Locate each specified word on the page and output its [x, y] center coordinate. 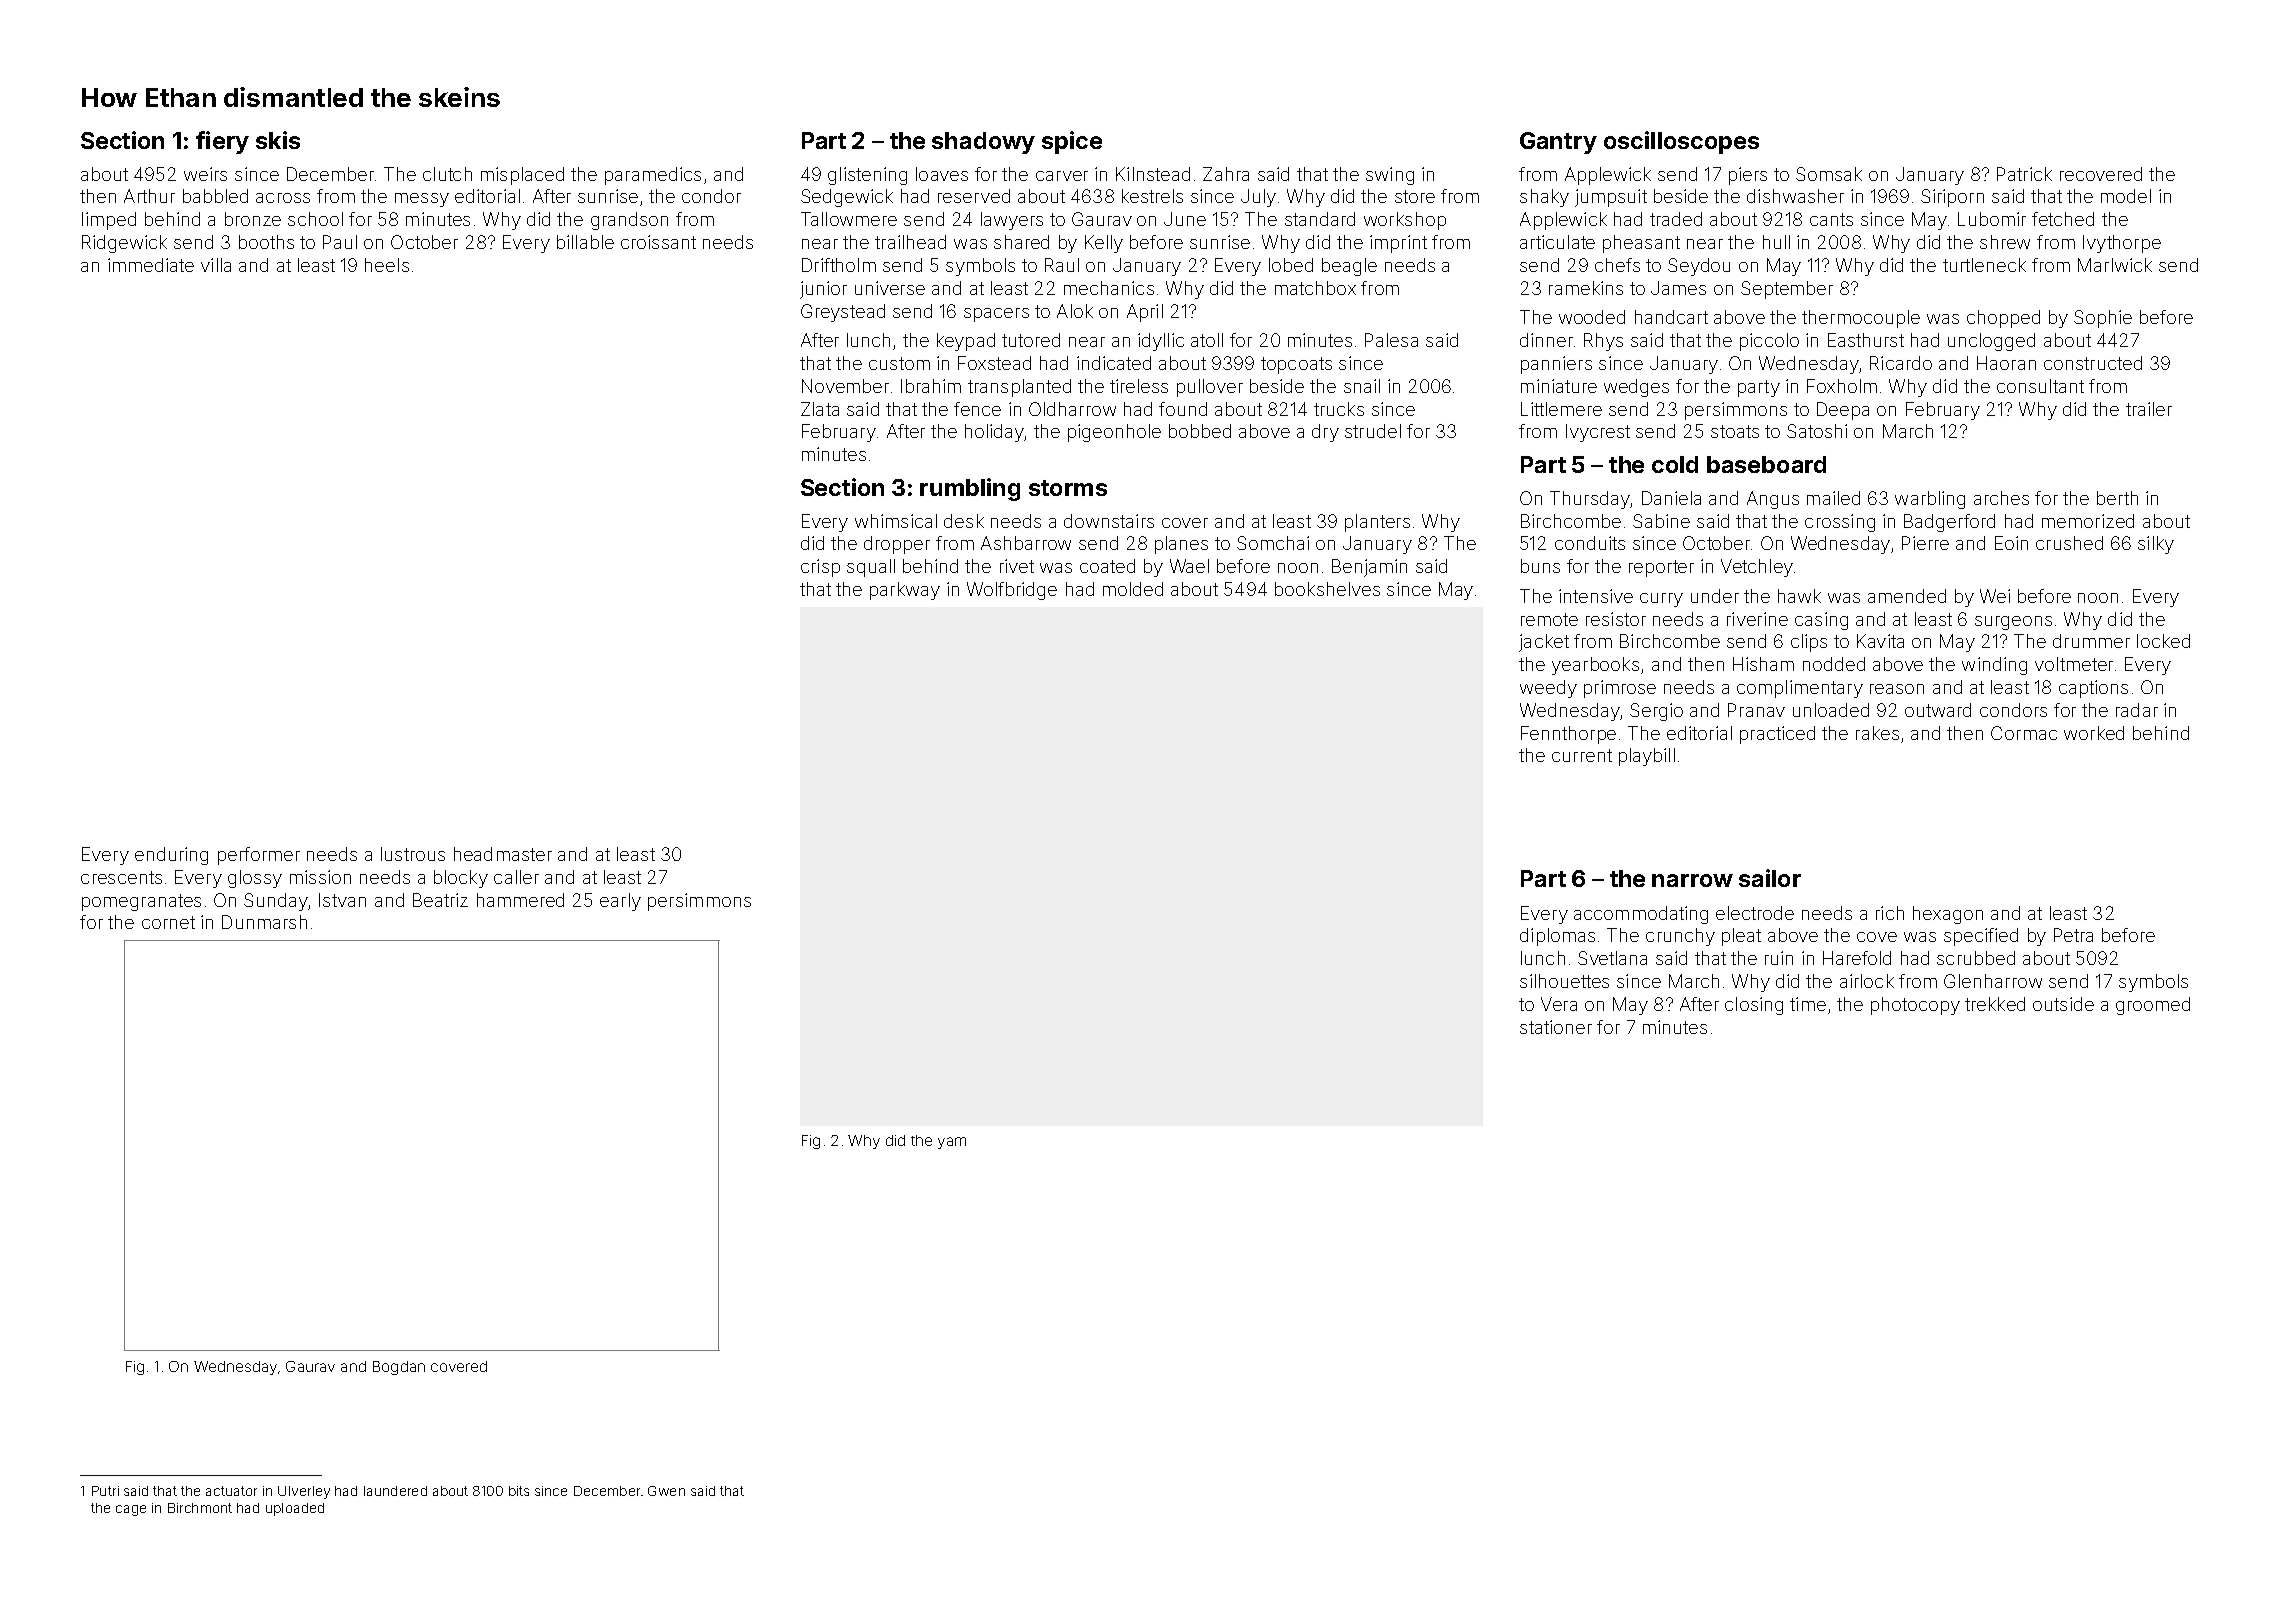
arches [2001, 498]
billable [585, 242]
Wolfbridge [1012, 591]
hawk [1799, 596]
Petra [2073, 935]
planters [1377, 523]
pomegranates [141, 902]
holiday [994, 433]
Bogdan [399, 1368]
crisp [820, 568]
